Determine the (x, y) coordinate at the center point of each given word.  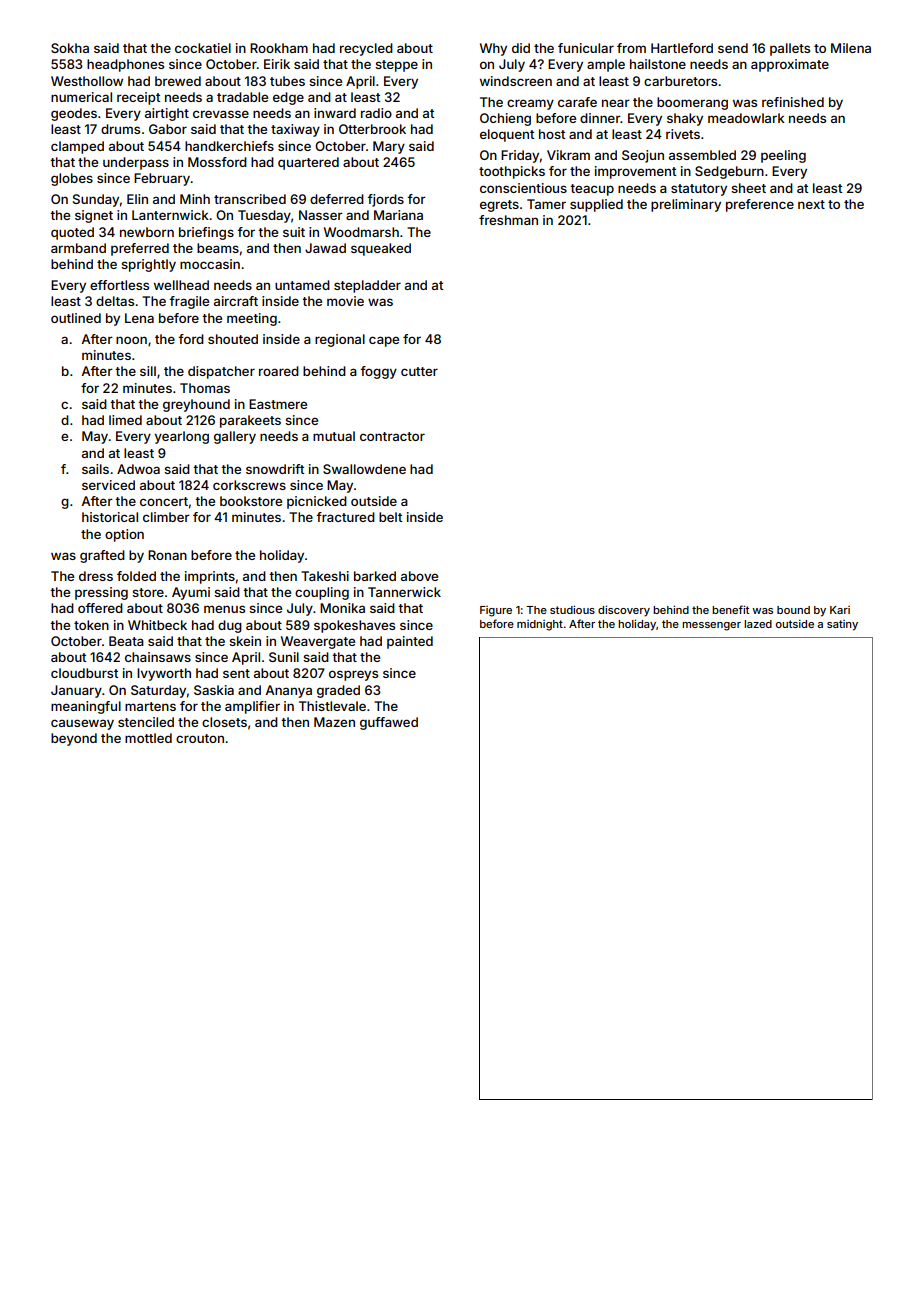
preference (760, 205)
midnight (540, 625)
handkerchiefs (229, 146)
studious (572, 609)
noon (131, 340)
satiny (842, 625)
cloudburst (84, 673)
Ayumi (191, 593)
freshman (508, 220)
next (811, 204)
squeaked (381, 249)
